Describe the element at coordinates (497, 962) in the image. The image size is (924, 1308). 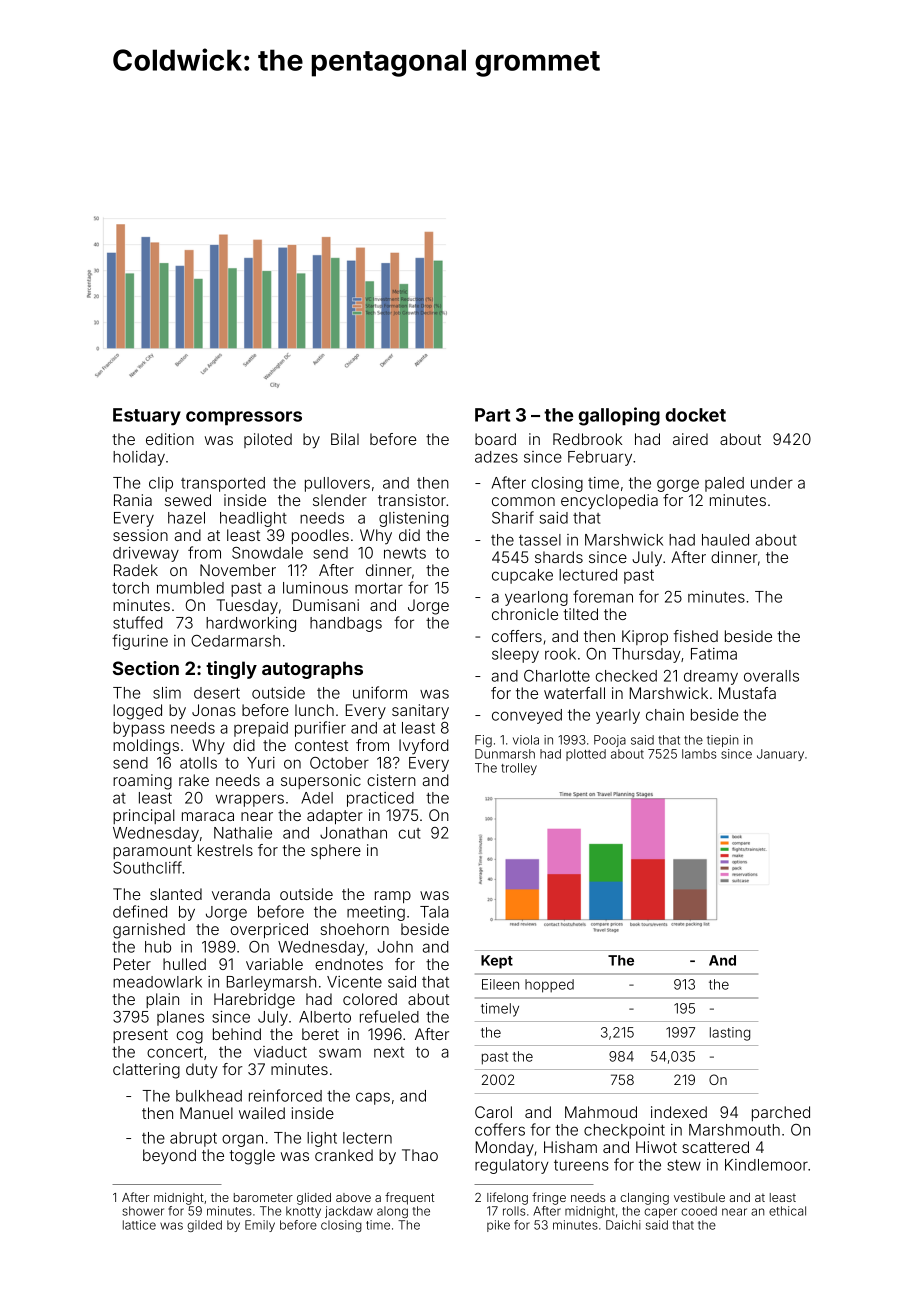
I see `Kept` at that location.
